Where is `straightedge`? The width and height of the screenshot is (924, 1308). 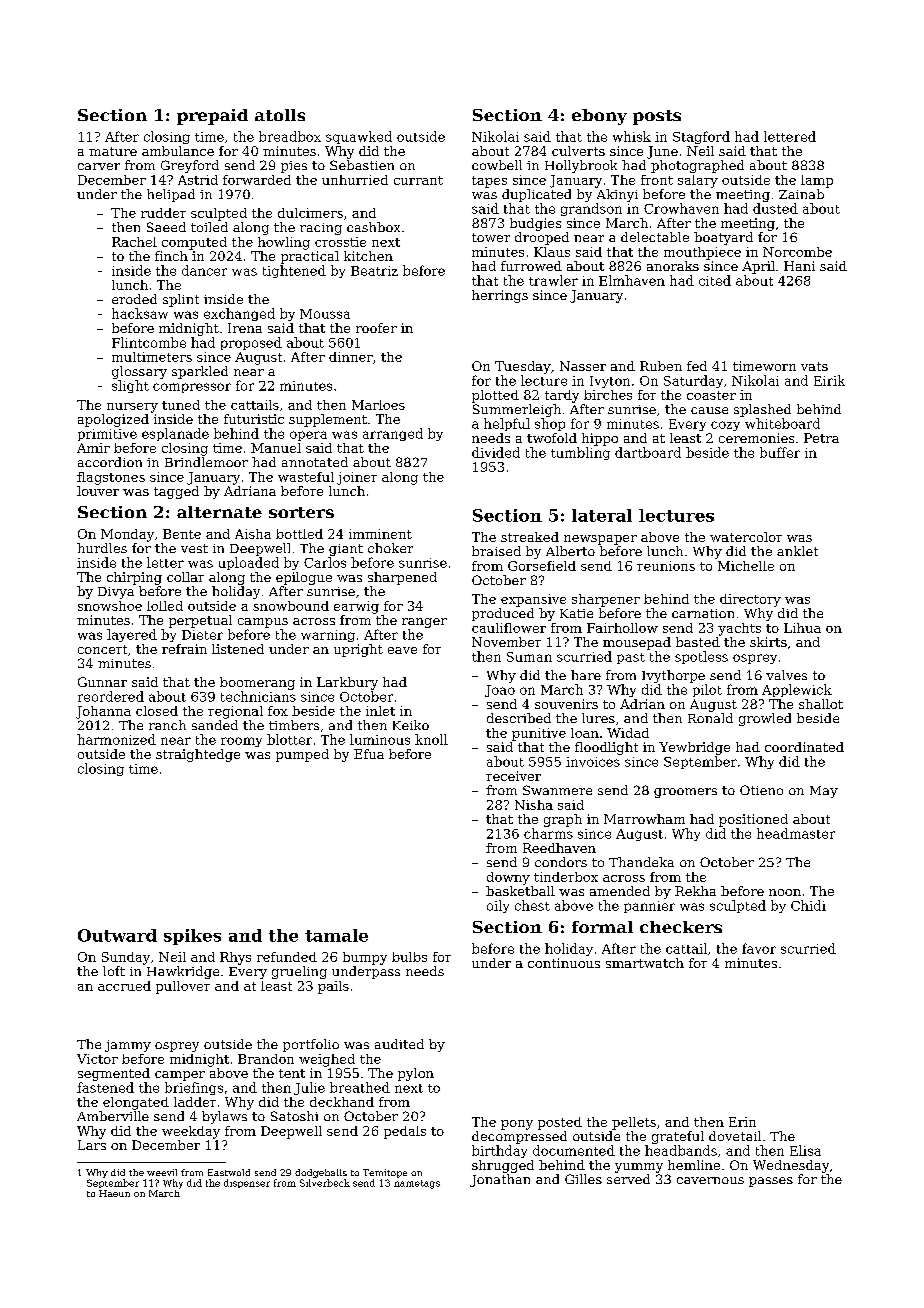 straightedge is located at coordinates (198, 755).
